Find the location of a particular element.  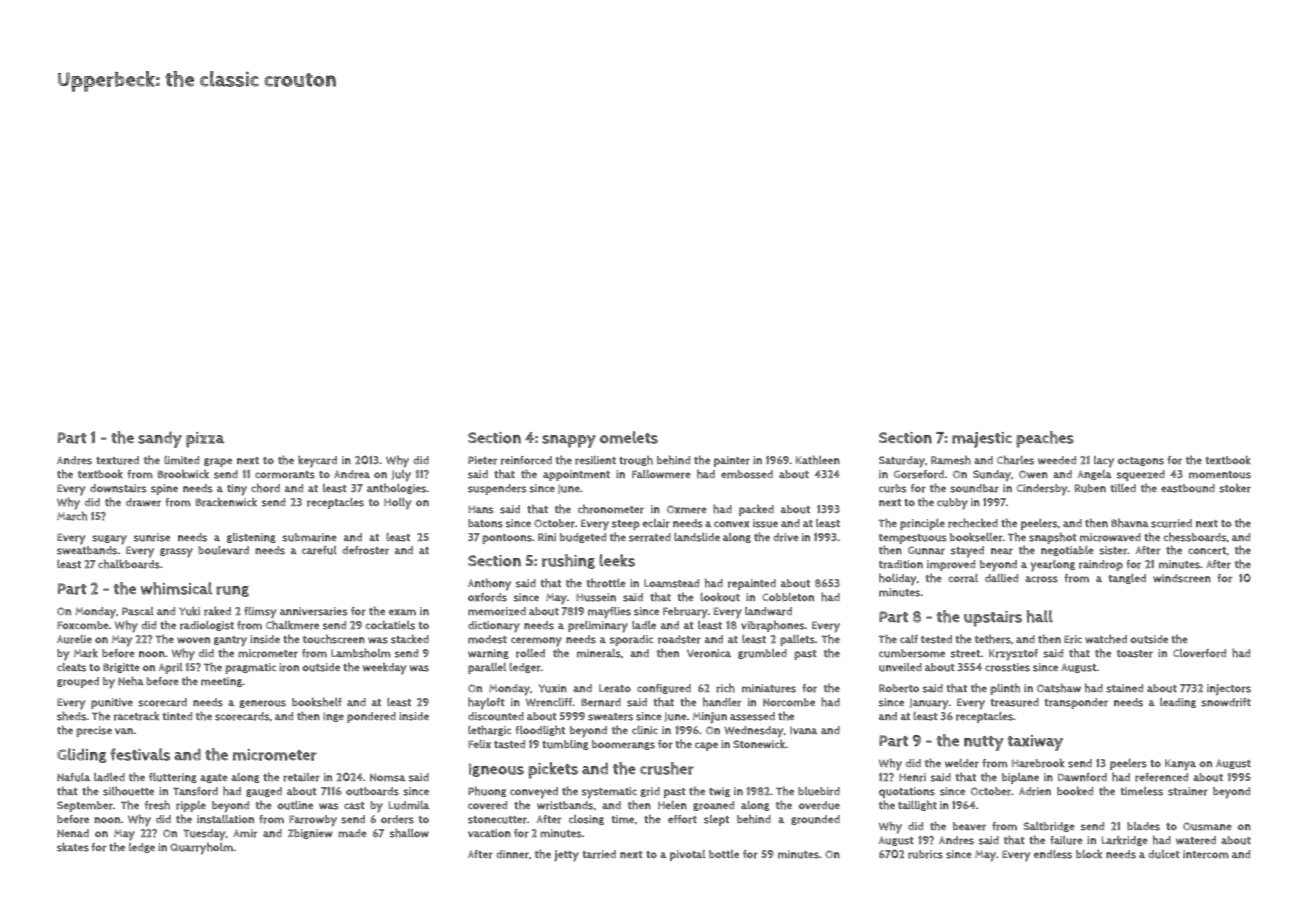

omelets is located at coordinates (629, 437).
